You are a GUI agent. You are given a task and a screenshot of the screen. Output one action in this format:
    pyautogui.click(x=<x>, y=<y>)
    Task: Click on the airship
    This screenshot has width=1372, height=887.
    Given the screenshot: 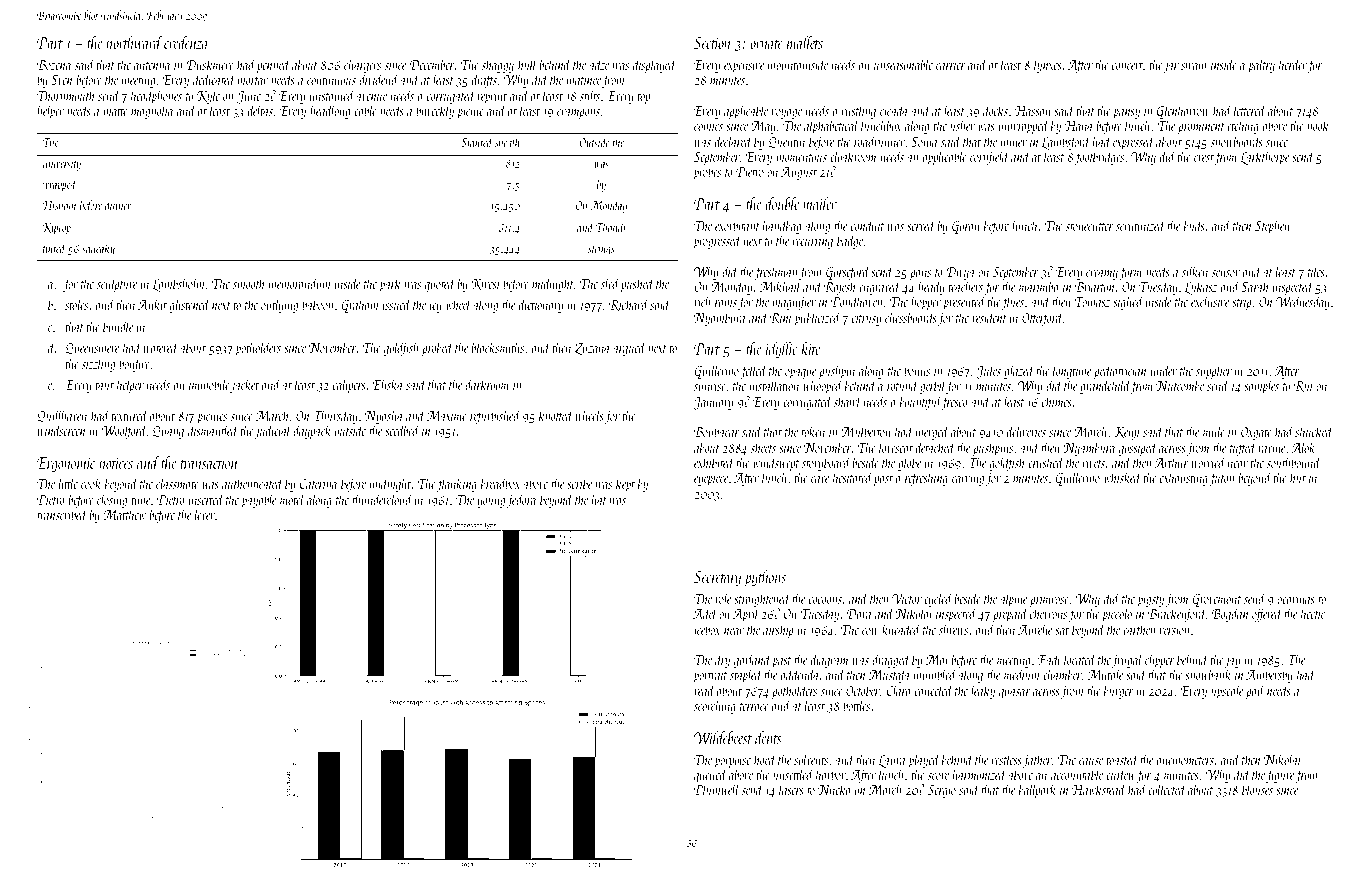 What is the action you would take?
    pyautogui.click(x=778, y=630)
